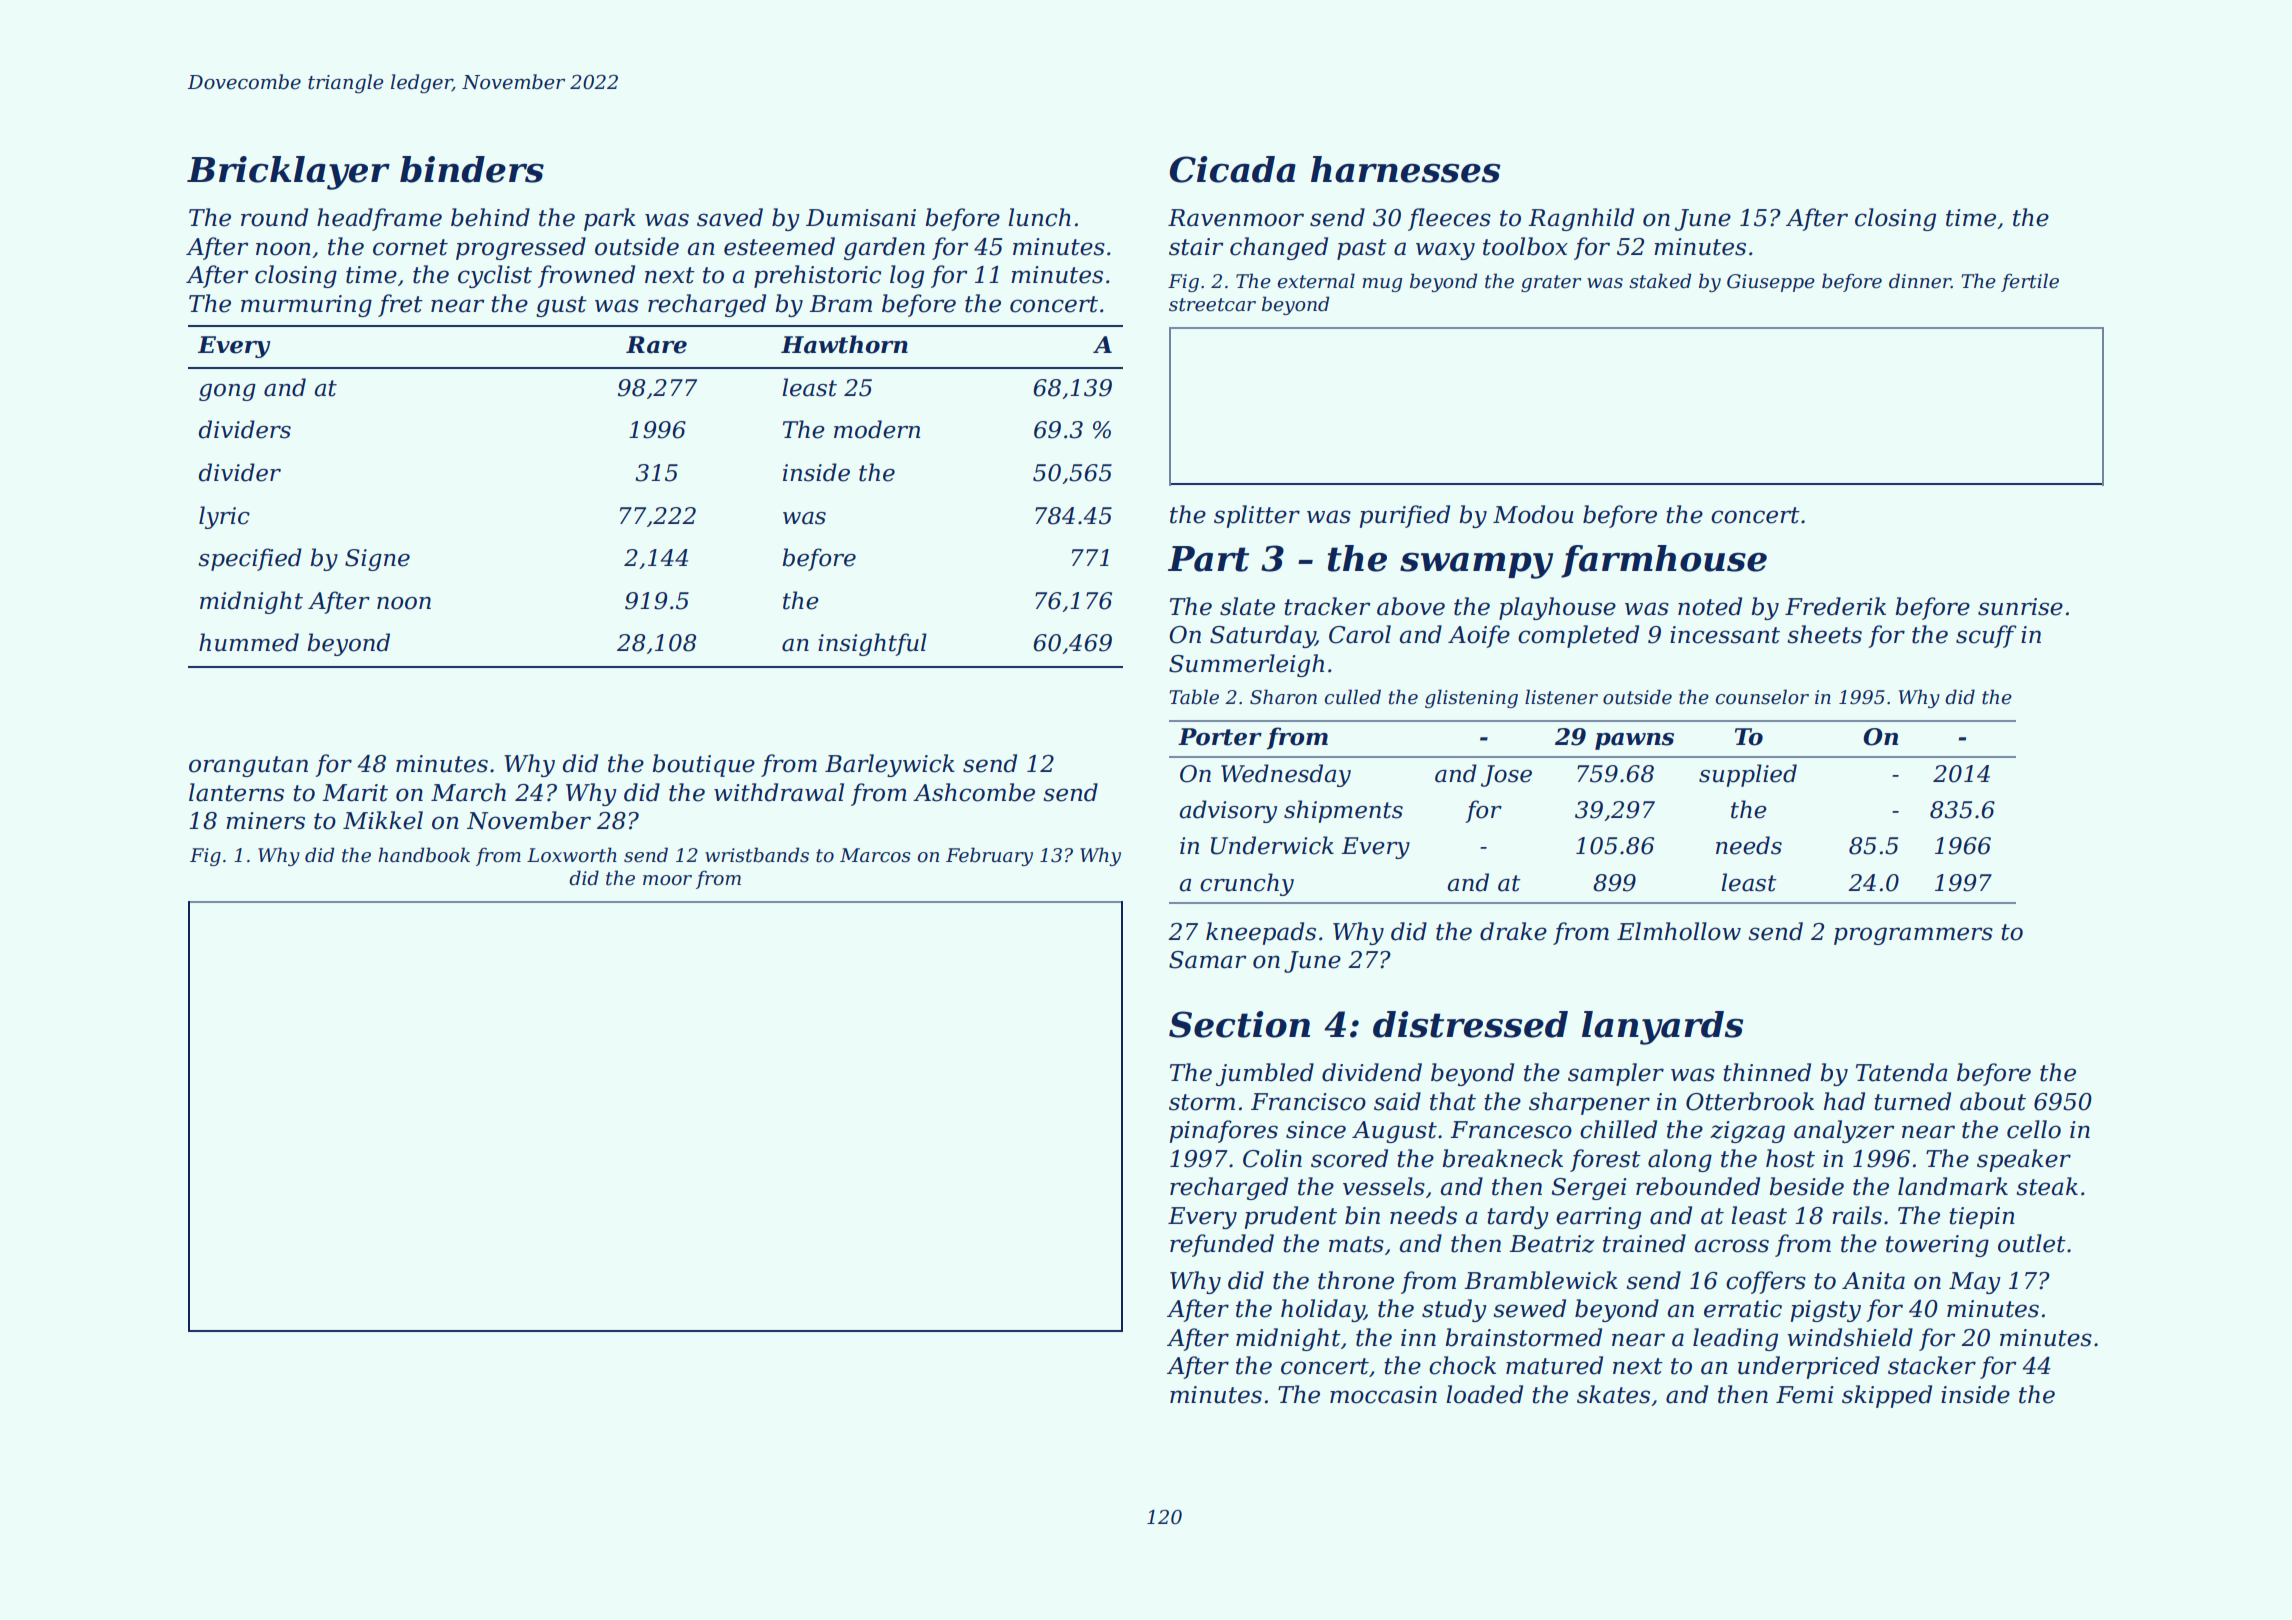 This screenshot has height=1620, width=2292. I want to click on refunded, so click(1222, 1245).
